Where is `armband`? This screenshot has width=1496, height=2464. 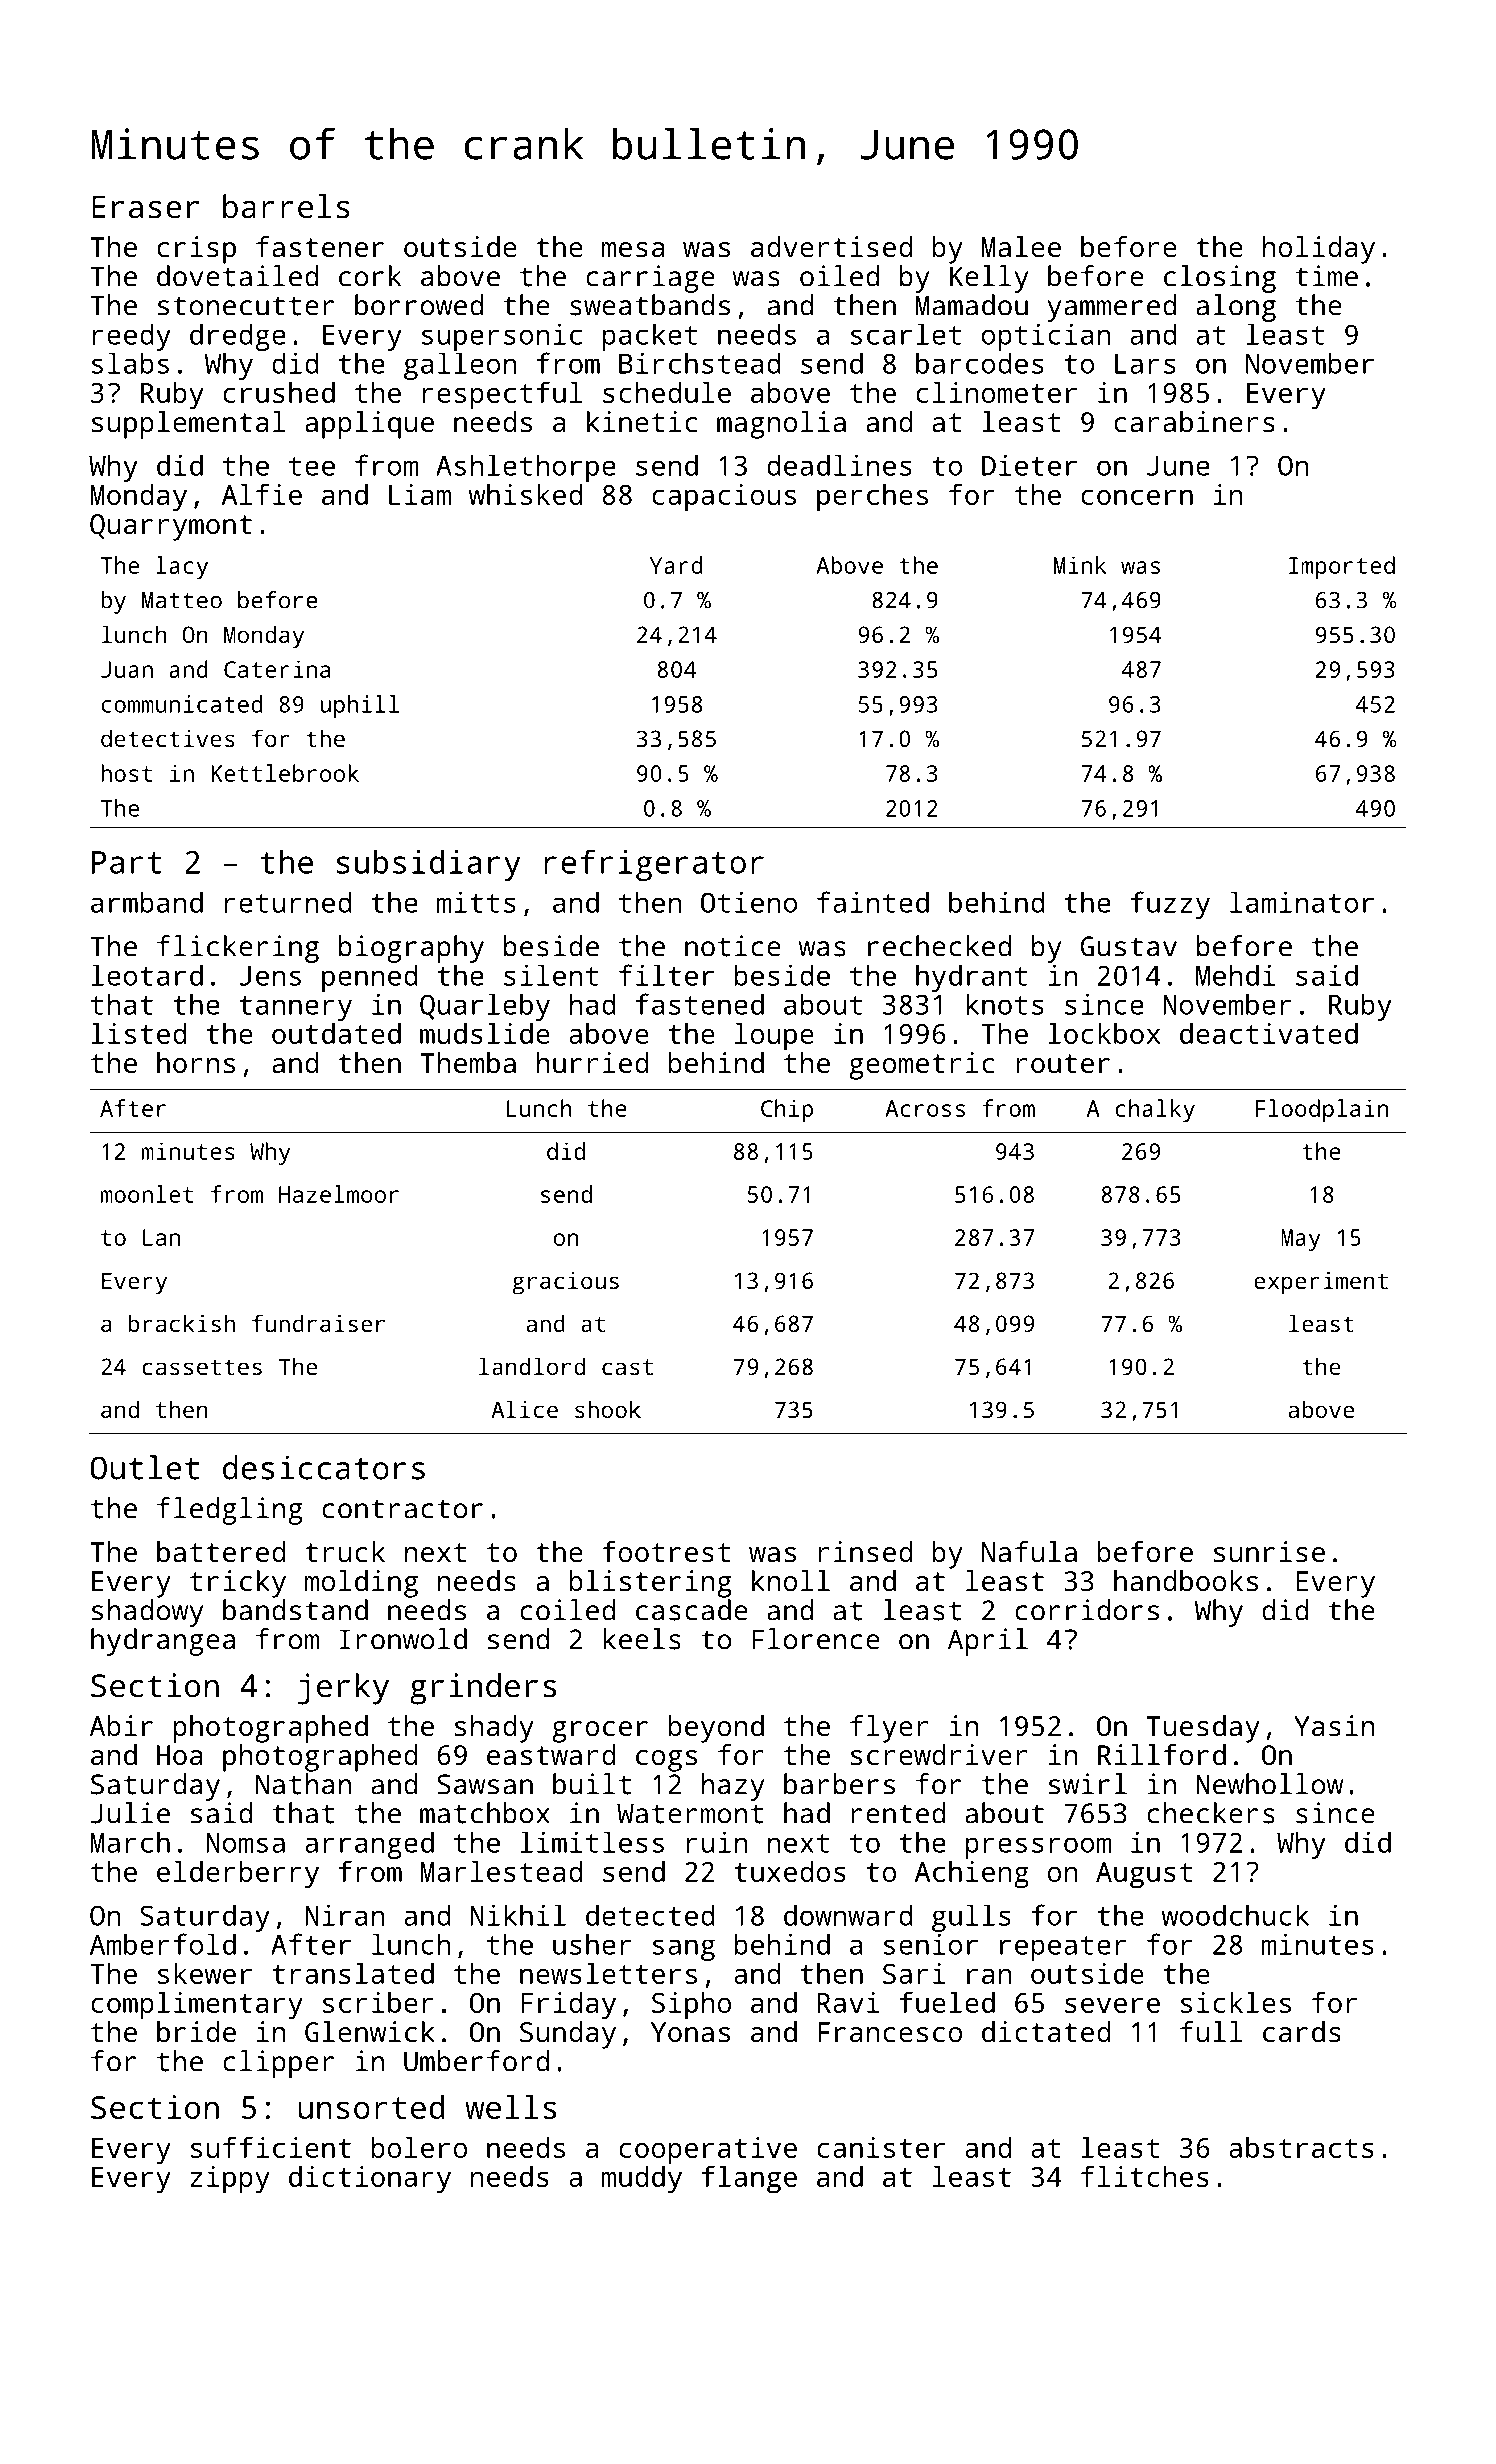 armband is located at coordinates (147, 902).
